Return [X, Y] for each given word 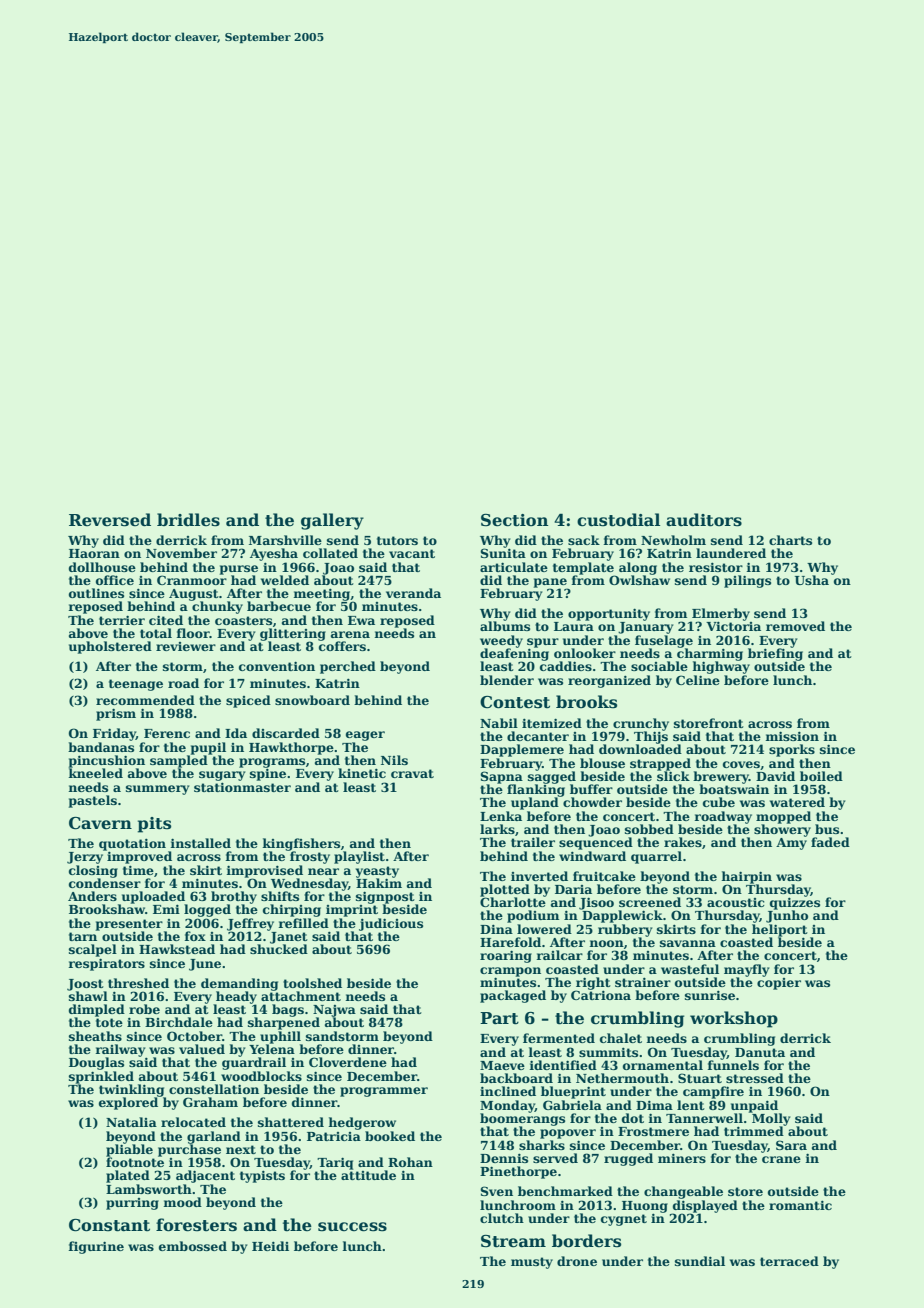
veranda [413, 593]
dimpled [97, 1010]
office [115, 580]
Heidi [270, 1246]
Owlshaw [639, 580]
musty [532, 1263]
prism [116, 714]
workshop [734, 1019]
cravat [412, 773]
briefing [775, 654]
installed [200, 843]
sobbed [649, 829]
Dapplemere [522, 750]
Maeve [502, 1065]
